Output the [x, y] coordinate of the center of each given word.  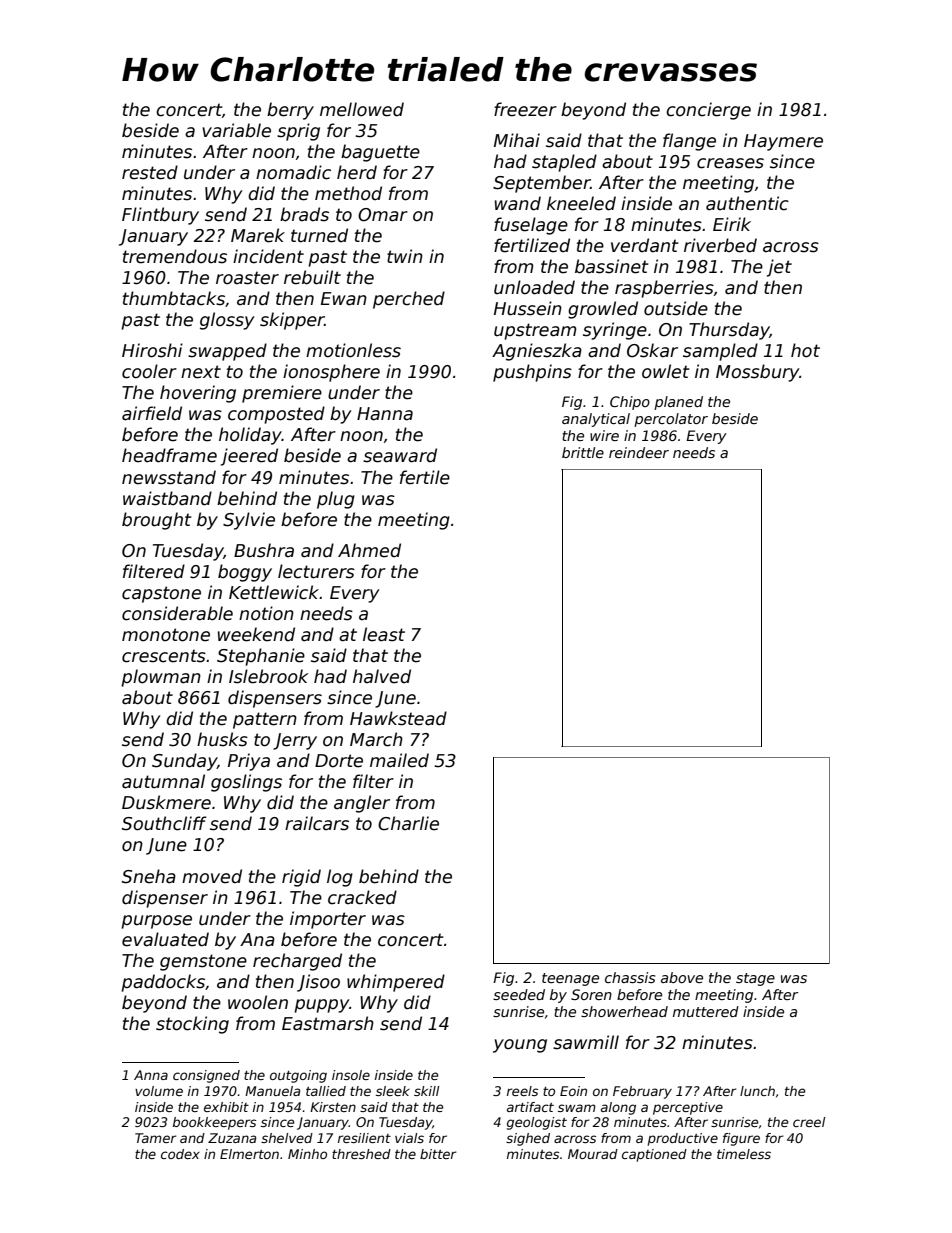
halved [382, 676]
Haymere [783, 142]
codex [180, 1154]
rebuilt [312, 277]
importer [328, 920]
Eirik [732, 224]
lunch [757, 1091]
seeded [519, 994]
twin [405, 256]
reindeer [639, 452]
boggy [245, 573]
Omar [383, 215]
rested [150, 172]
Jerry [295, 741]
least [384, 634]
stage [755, 979]
